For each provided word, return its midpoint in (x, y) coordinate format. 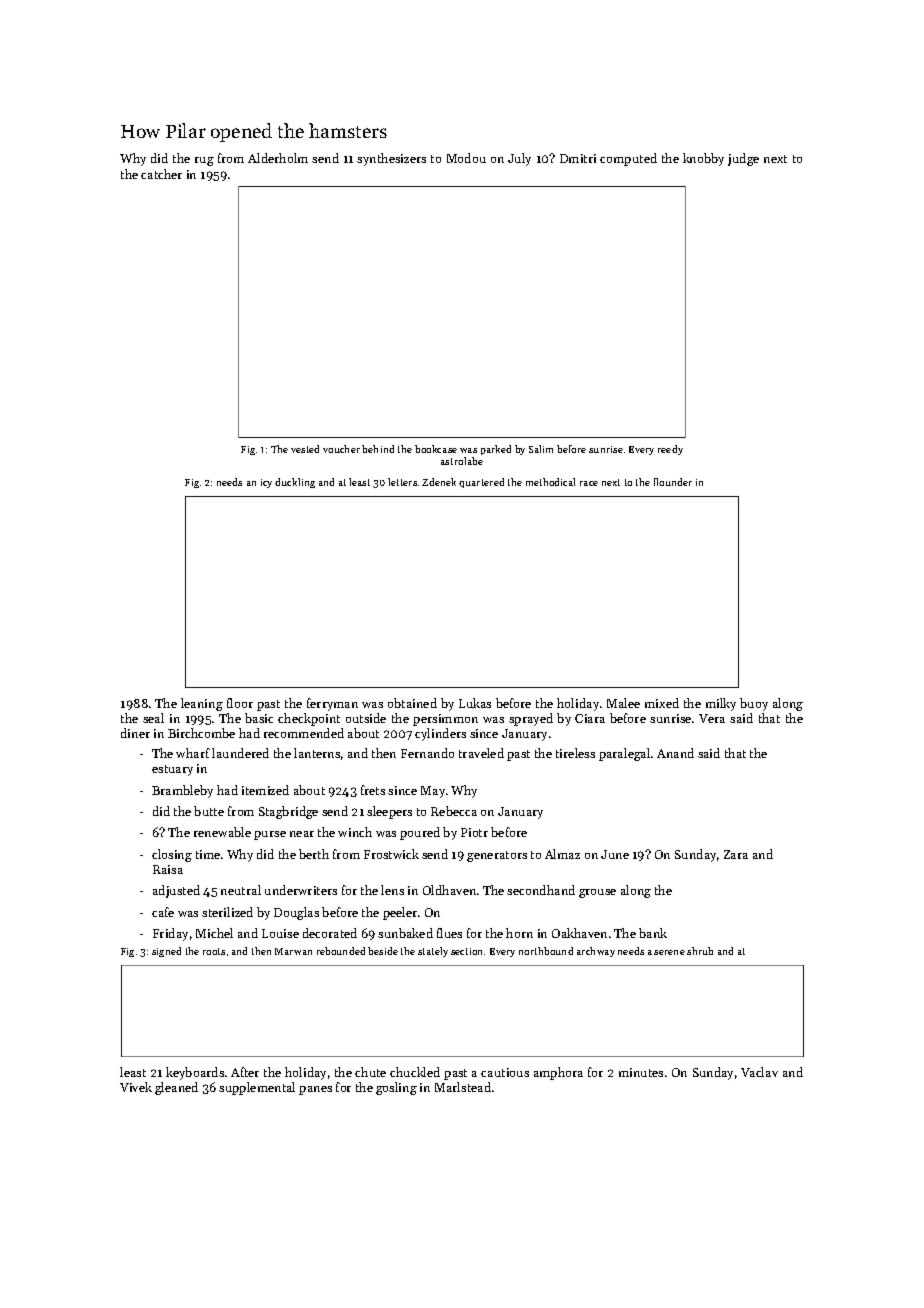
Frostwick (391, 854)
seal (153, 718)
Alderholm (278, 158)
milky (721, 704)
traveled (481, 753)
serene (669, 952)
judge (743, 159)
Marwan (293, 951)
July (519, 159)
